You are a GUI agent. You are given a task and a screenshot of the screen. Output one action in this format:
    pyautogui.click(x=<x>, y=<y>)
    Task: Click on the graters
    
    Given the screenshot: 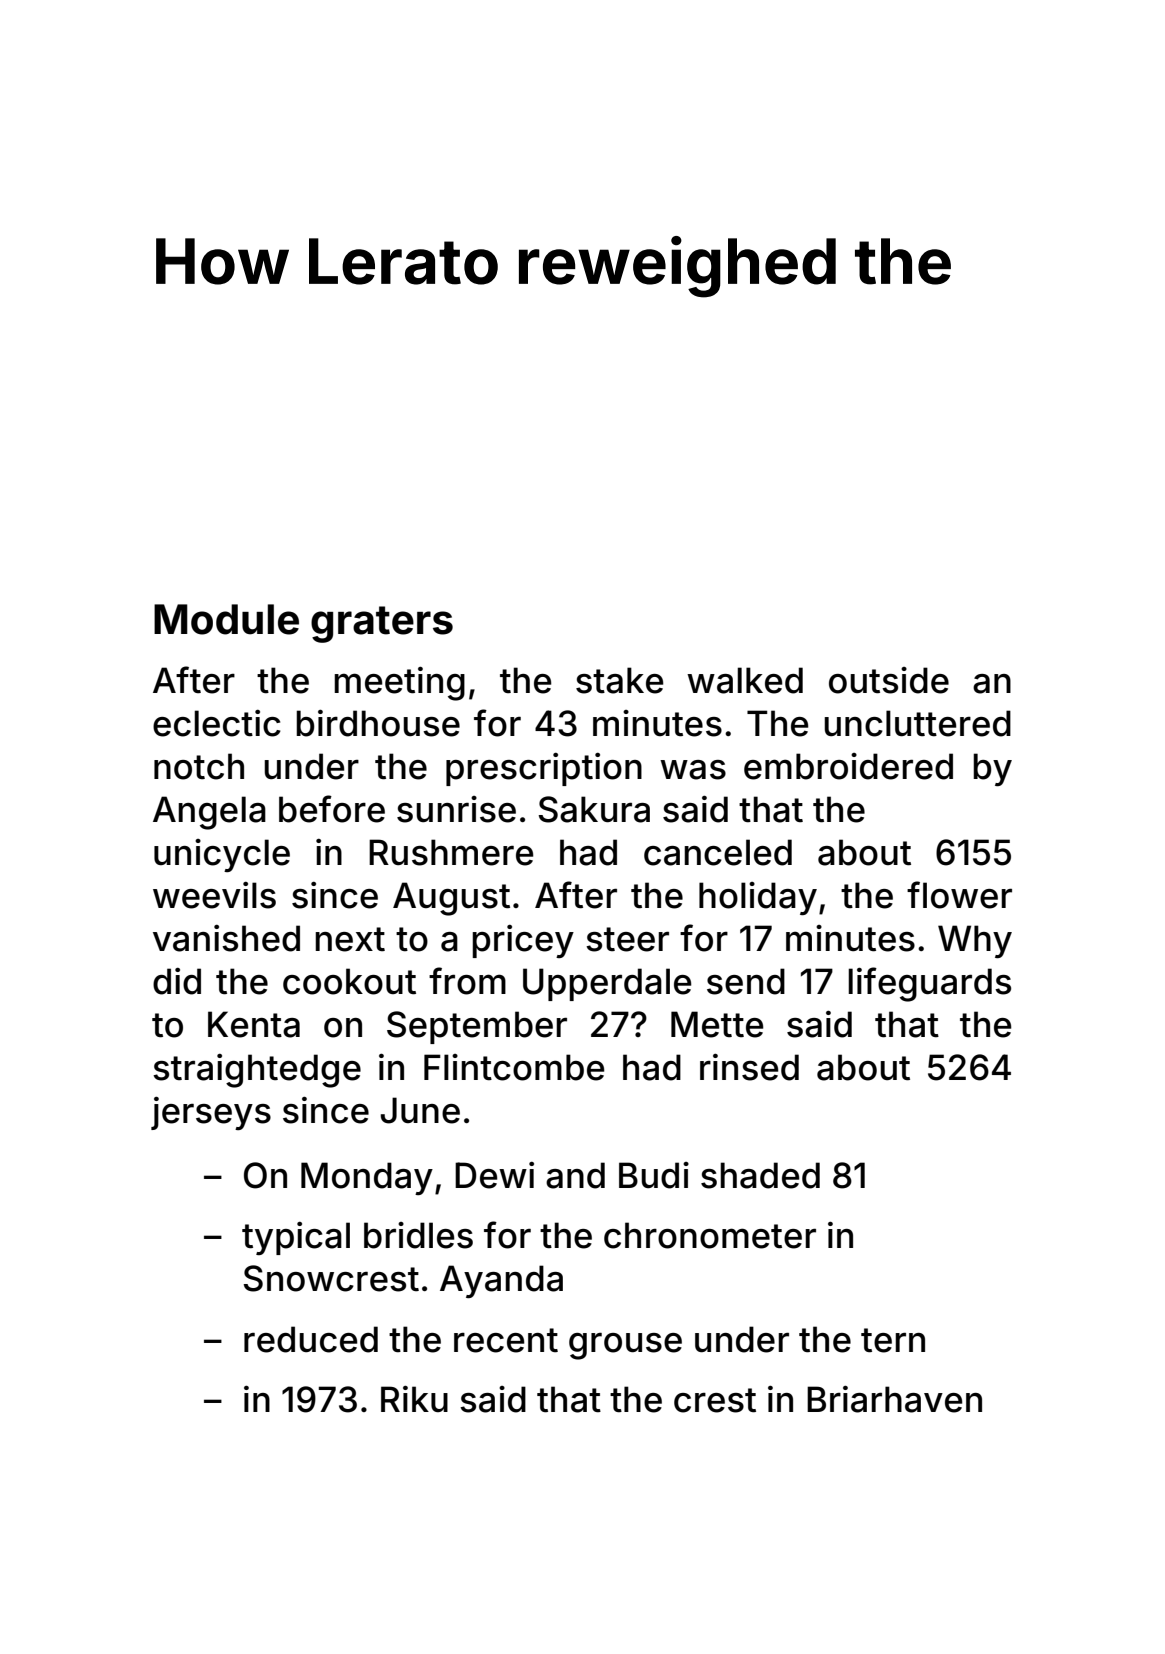 What is the action you would take?
    pyautogui.click(x=382, y=624)
